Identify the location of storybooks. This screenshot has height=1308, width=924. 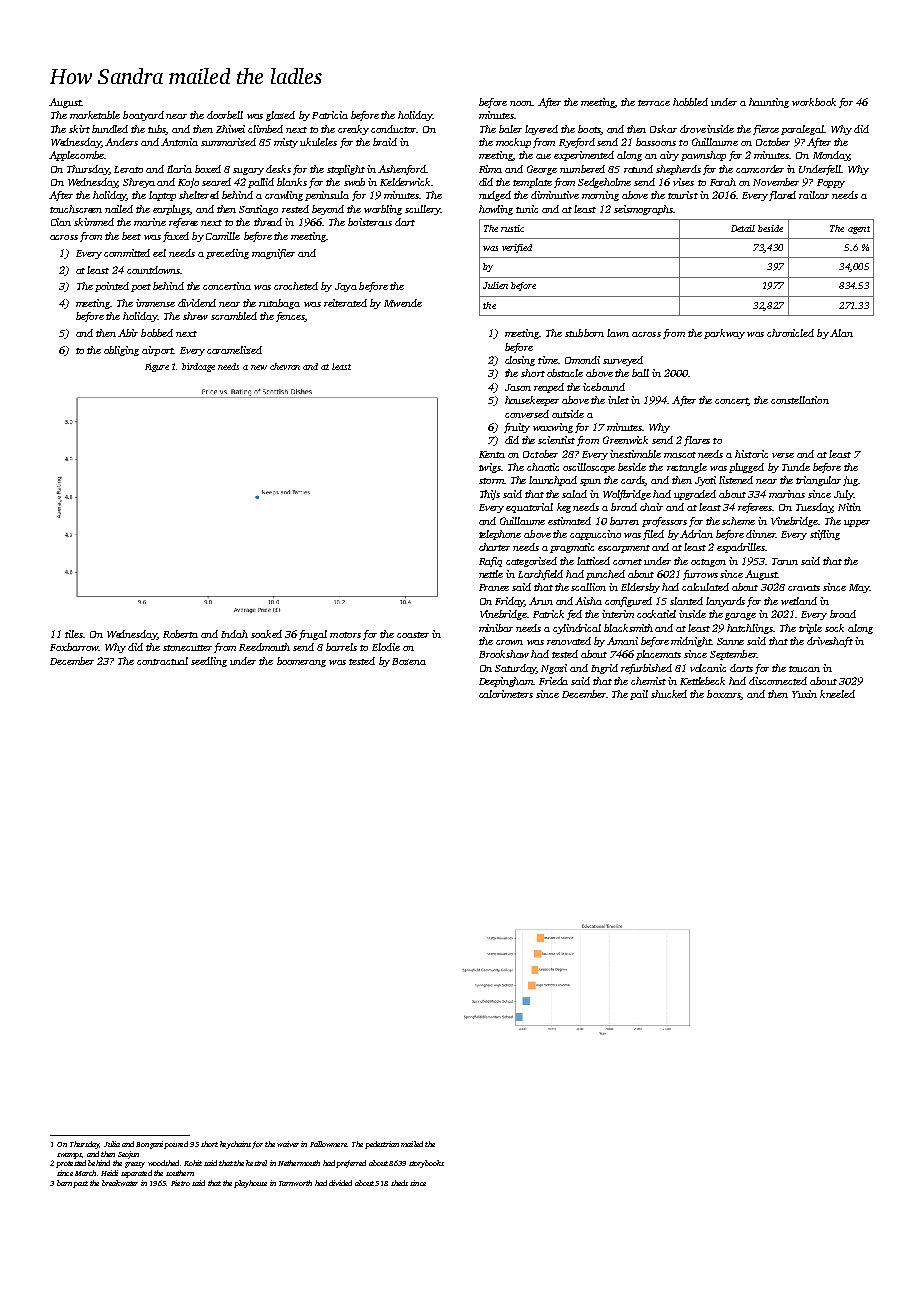
(426, 1164).
